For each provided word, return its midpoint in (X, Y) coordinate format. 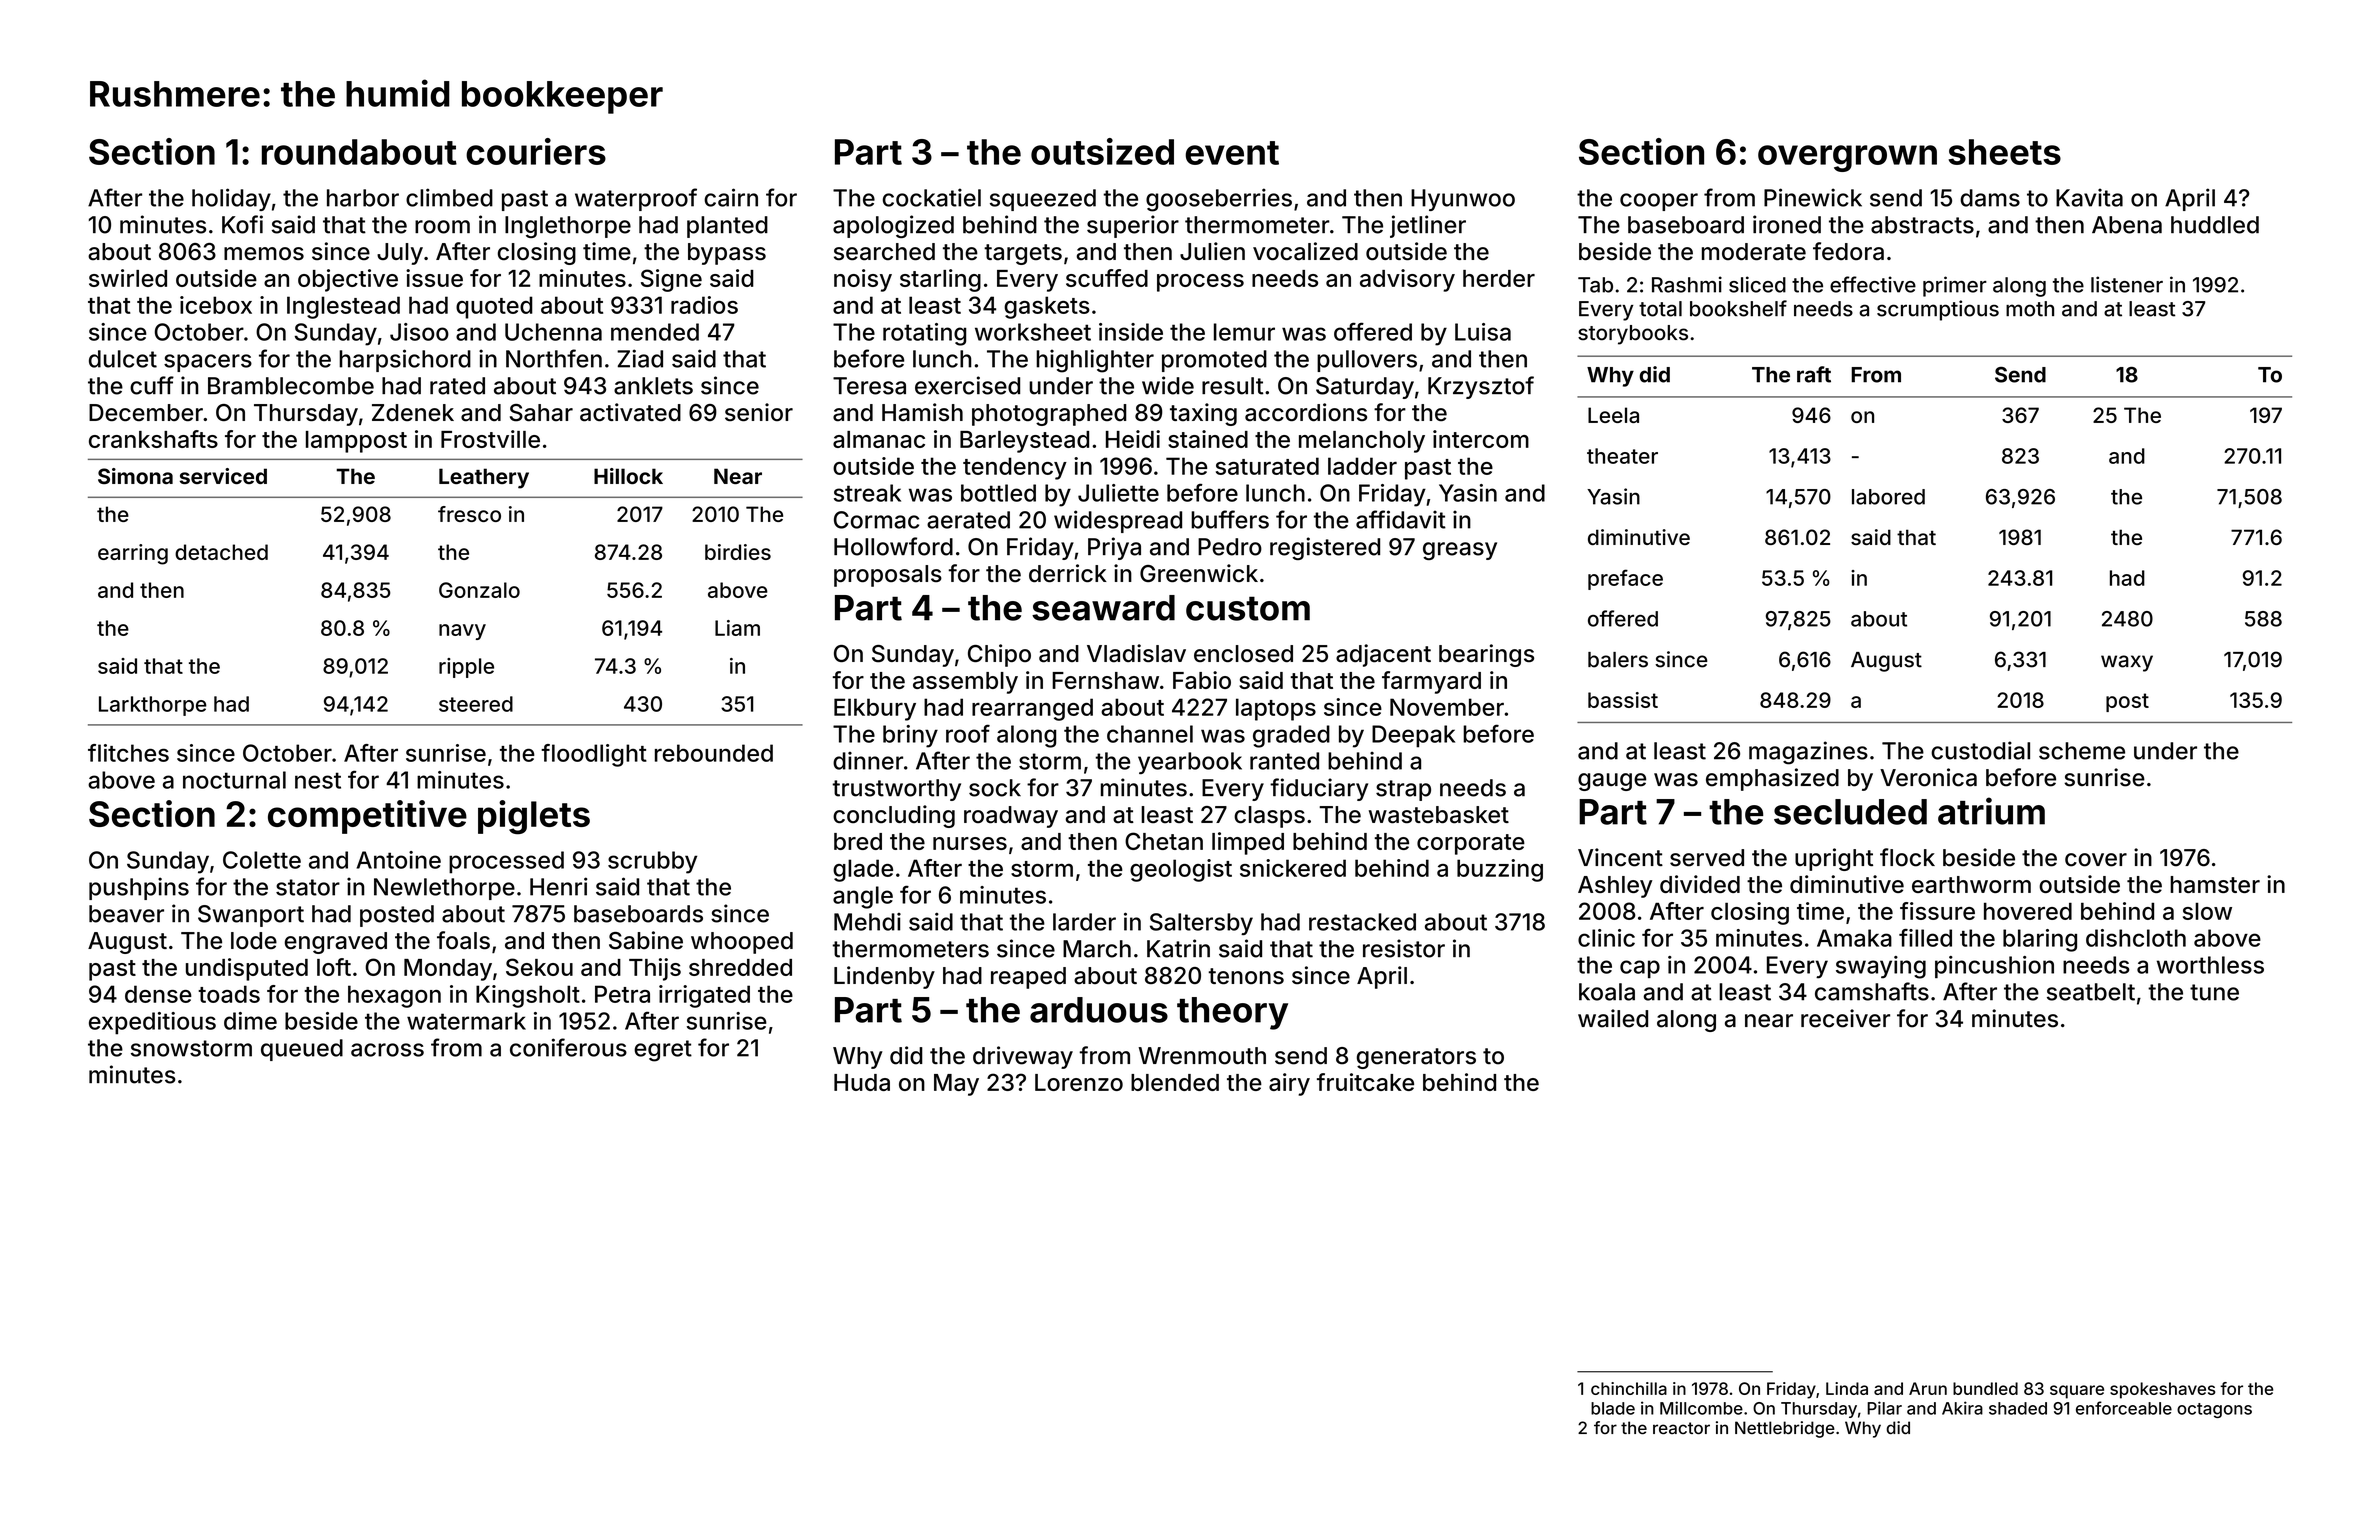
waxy (2127, 663)
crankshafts (153, 439)
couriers (536, 151)
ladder (1362, 466)
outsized (1102, 151)
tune (2214, 992)
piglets (534, 817)
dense (158, 994)
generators (1416, 1058)
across (387, 1050)
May (956, 1085)
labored (1888, 497)
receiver (1845, 1018)
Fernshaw (1105, 680)
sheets (2004, 152)
